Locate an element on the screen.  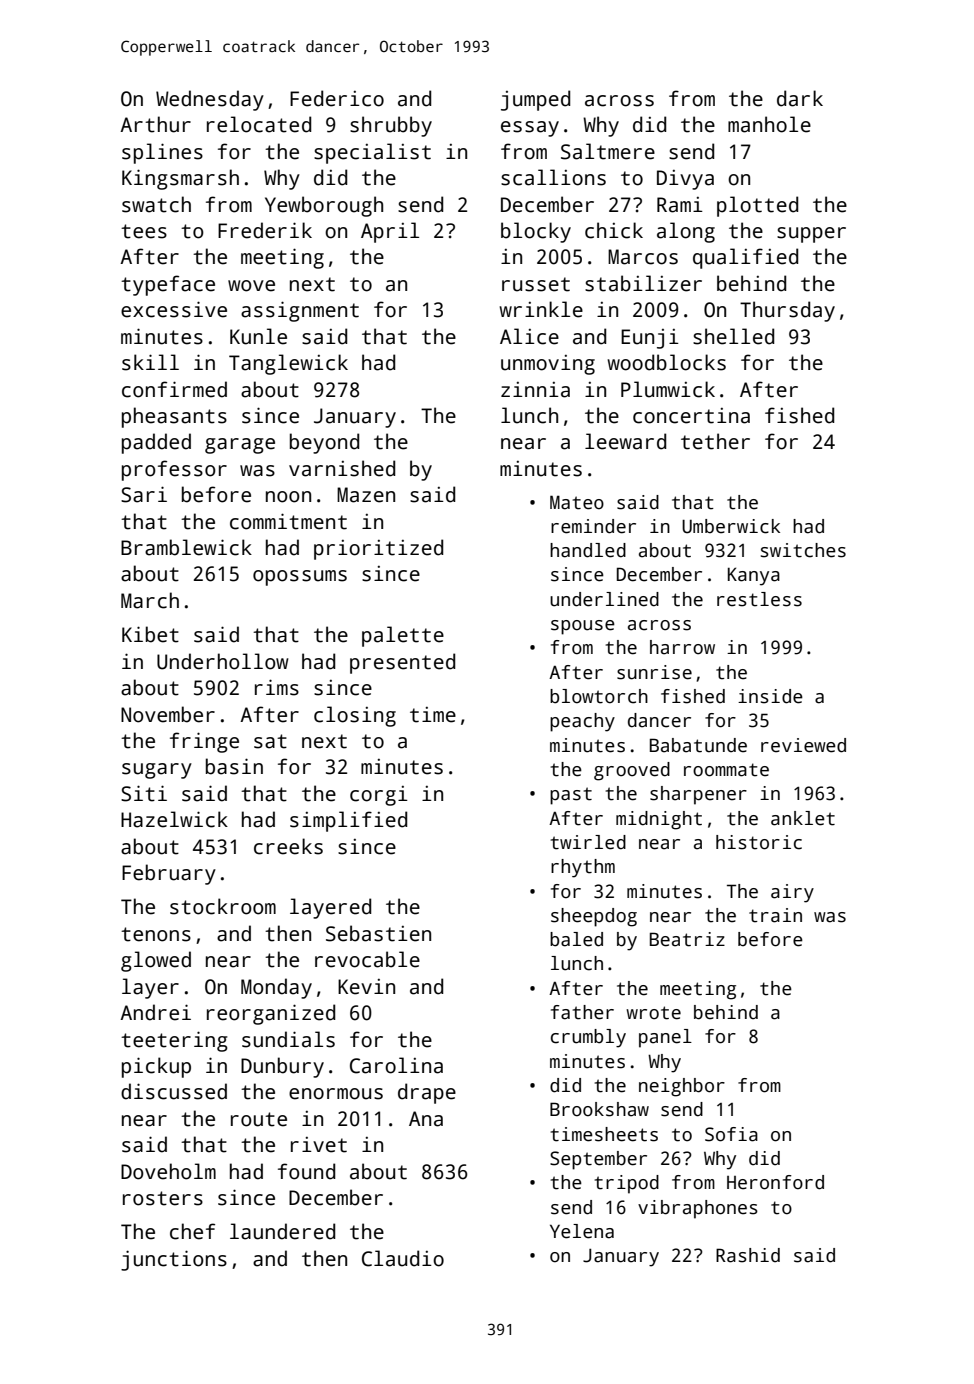
Wednesday is located at coordinates (210, 100).
